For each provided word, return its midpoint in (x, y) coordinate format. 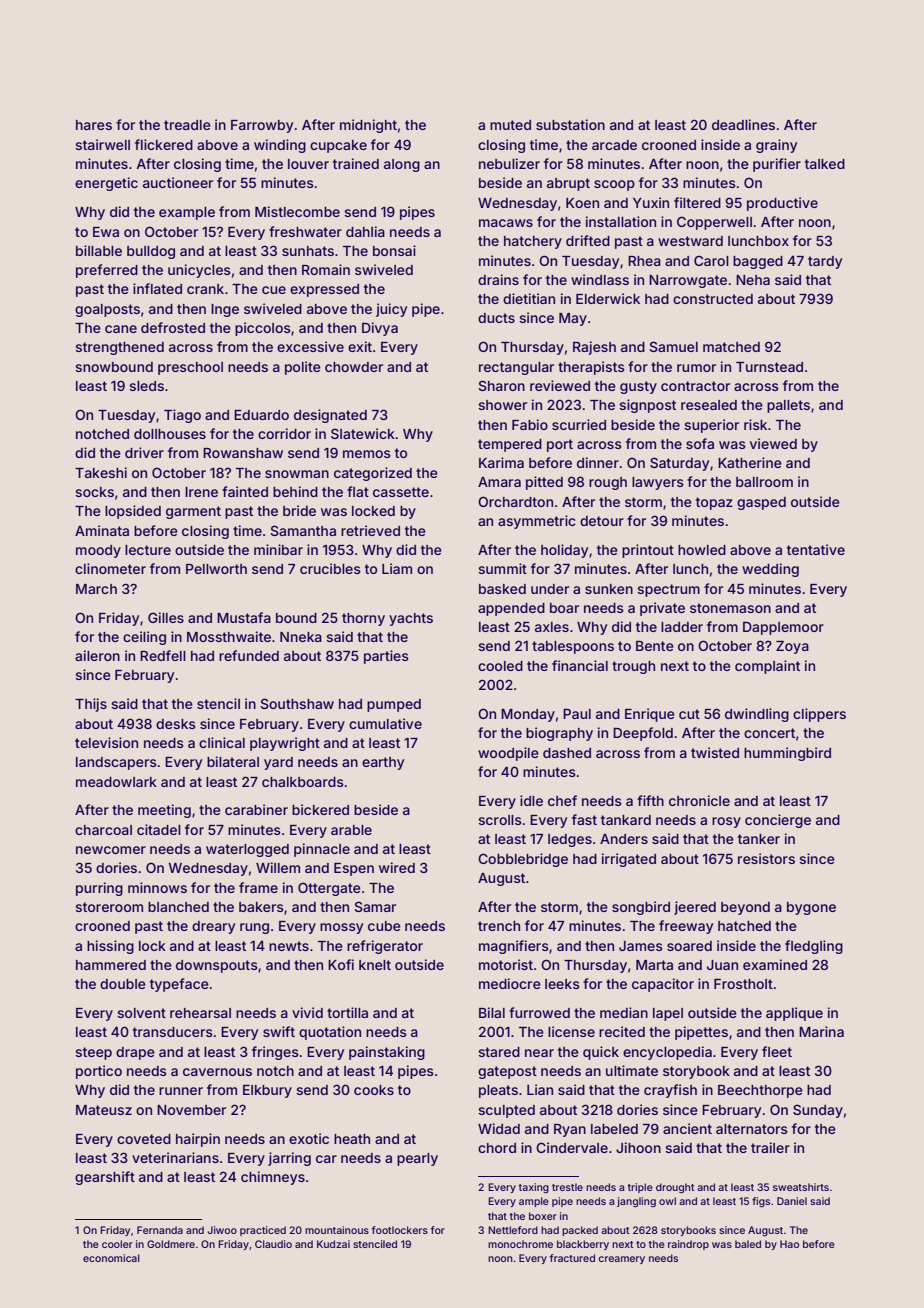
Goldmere (171, 1244)
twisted (715, 752)
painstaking (387, 1053)
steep (93, 1053)
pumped (394, 705)
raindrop (688, 1245)
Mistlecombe (297, 211)
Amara (499, 482)
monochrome (520, 1244)
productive (782, 204)
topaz (714, 503)
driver (144, 452)
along (402, 165)
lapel (668, 1014)
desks (176, 724)
